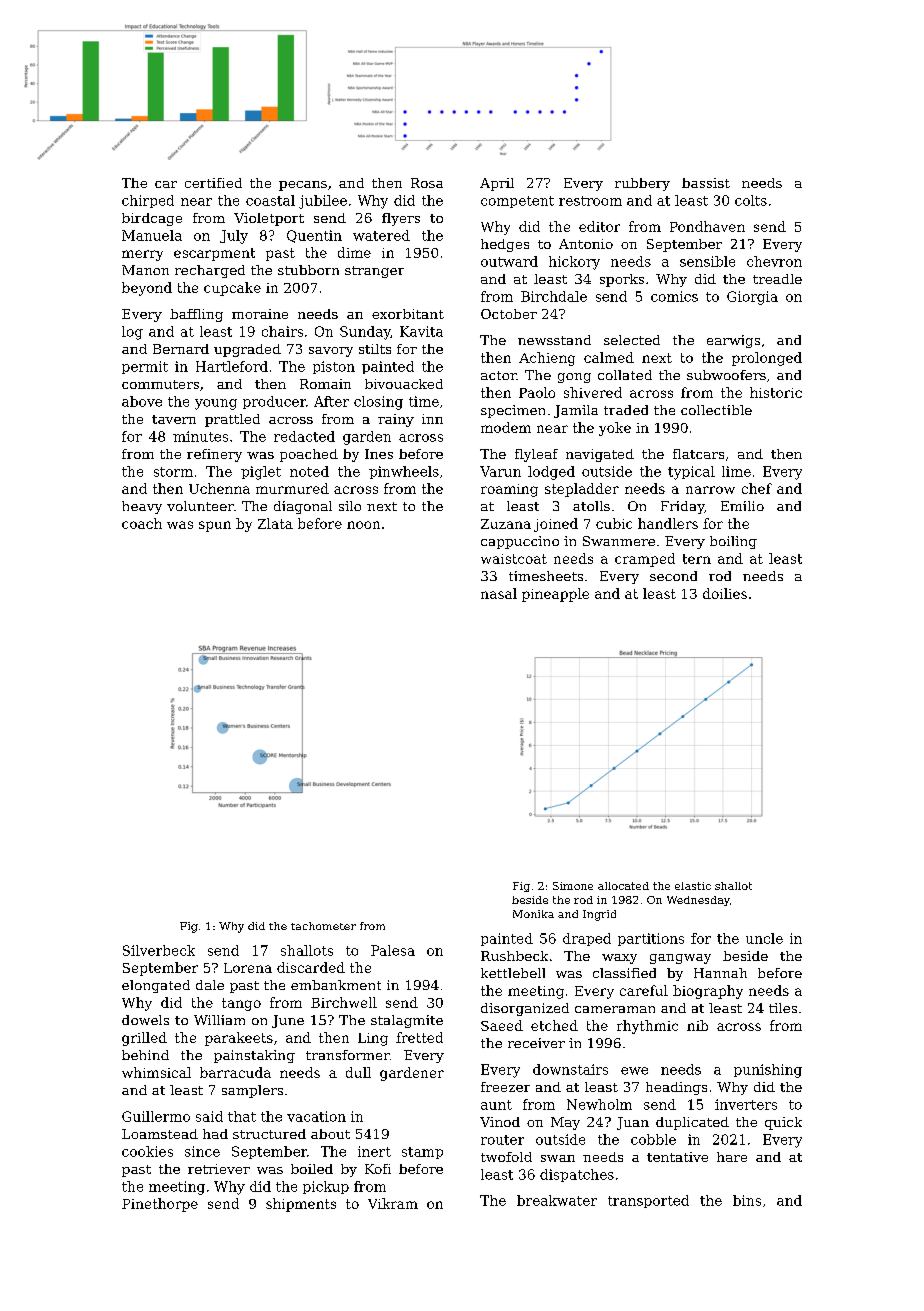 The image size is (924, 1311). Describe the element at coordinates (757, 488) in the screenshot. I see `chef` at that location.
